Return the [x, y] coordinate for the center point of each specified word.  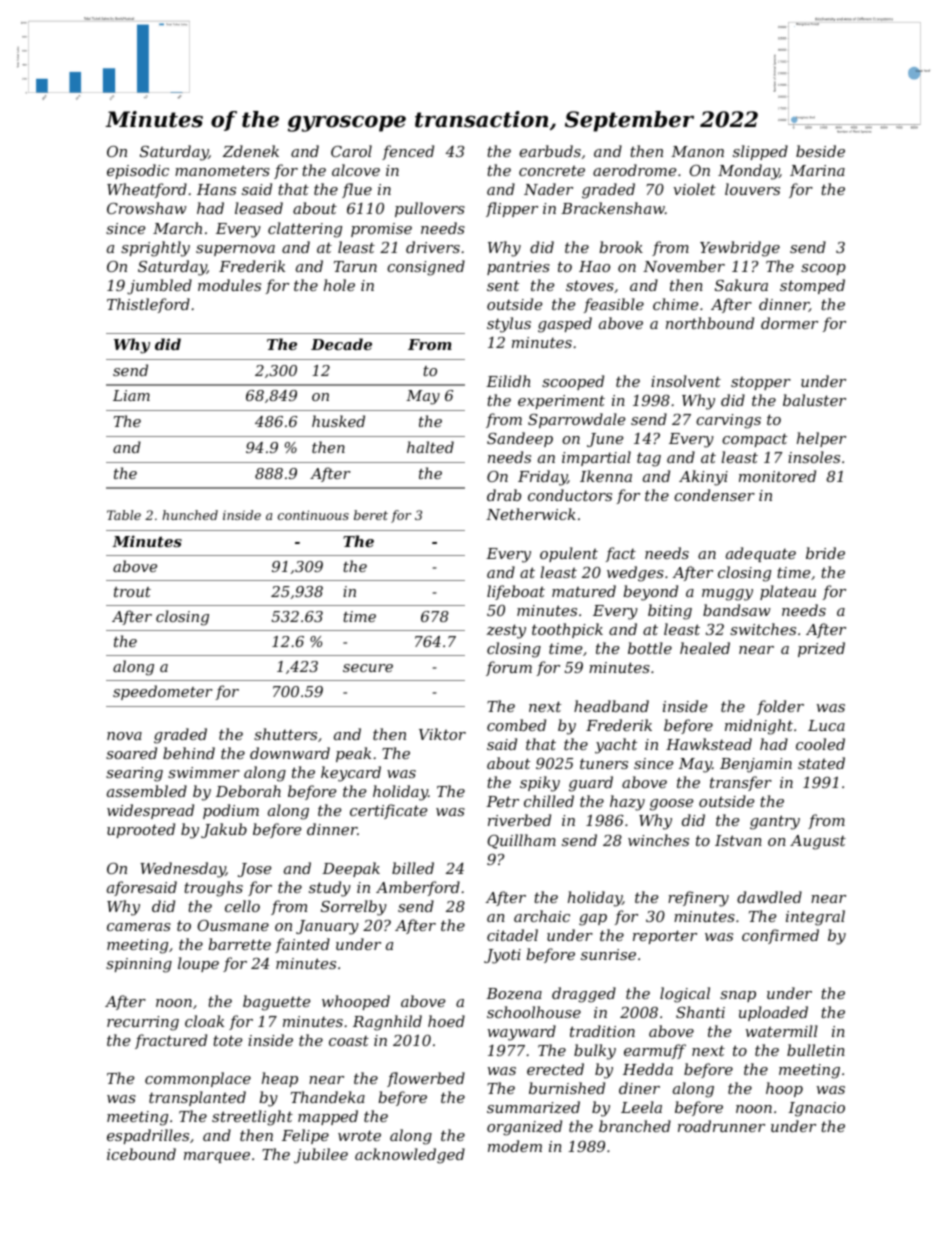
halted [430, 447]
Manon [697, 151]
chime [675, 304]
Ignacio [816, 1109]
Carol [351, 151]
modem [515, 1146]
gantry [775, 822]
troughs [213, 889]
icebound [141, 1154]
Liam [131, 395]
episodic [138, 171]
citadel [512, 935]
